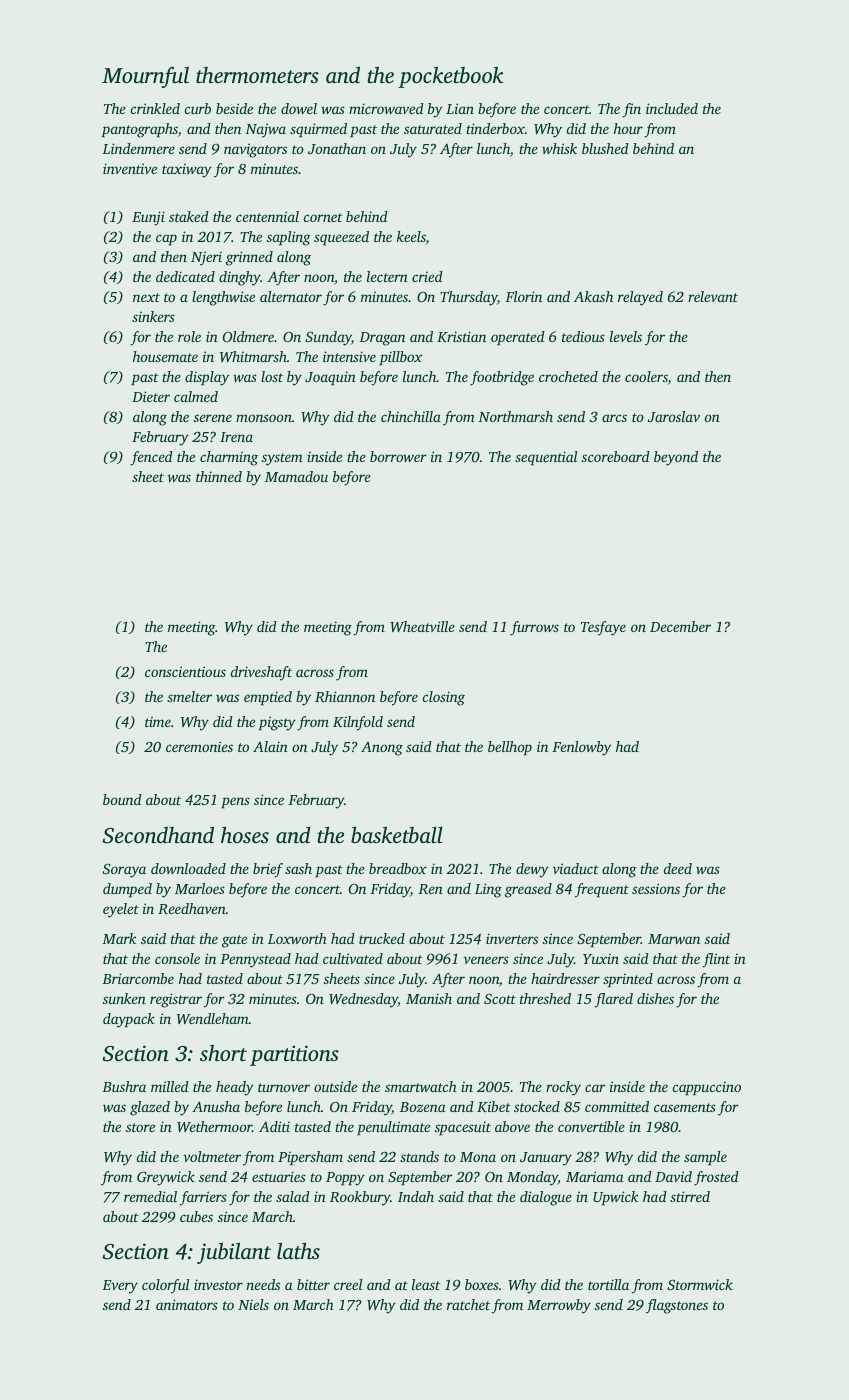  Describe the element at coordinates (274, 1126) in the document. I see `Aditi` at that location.
